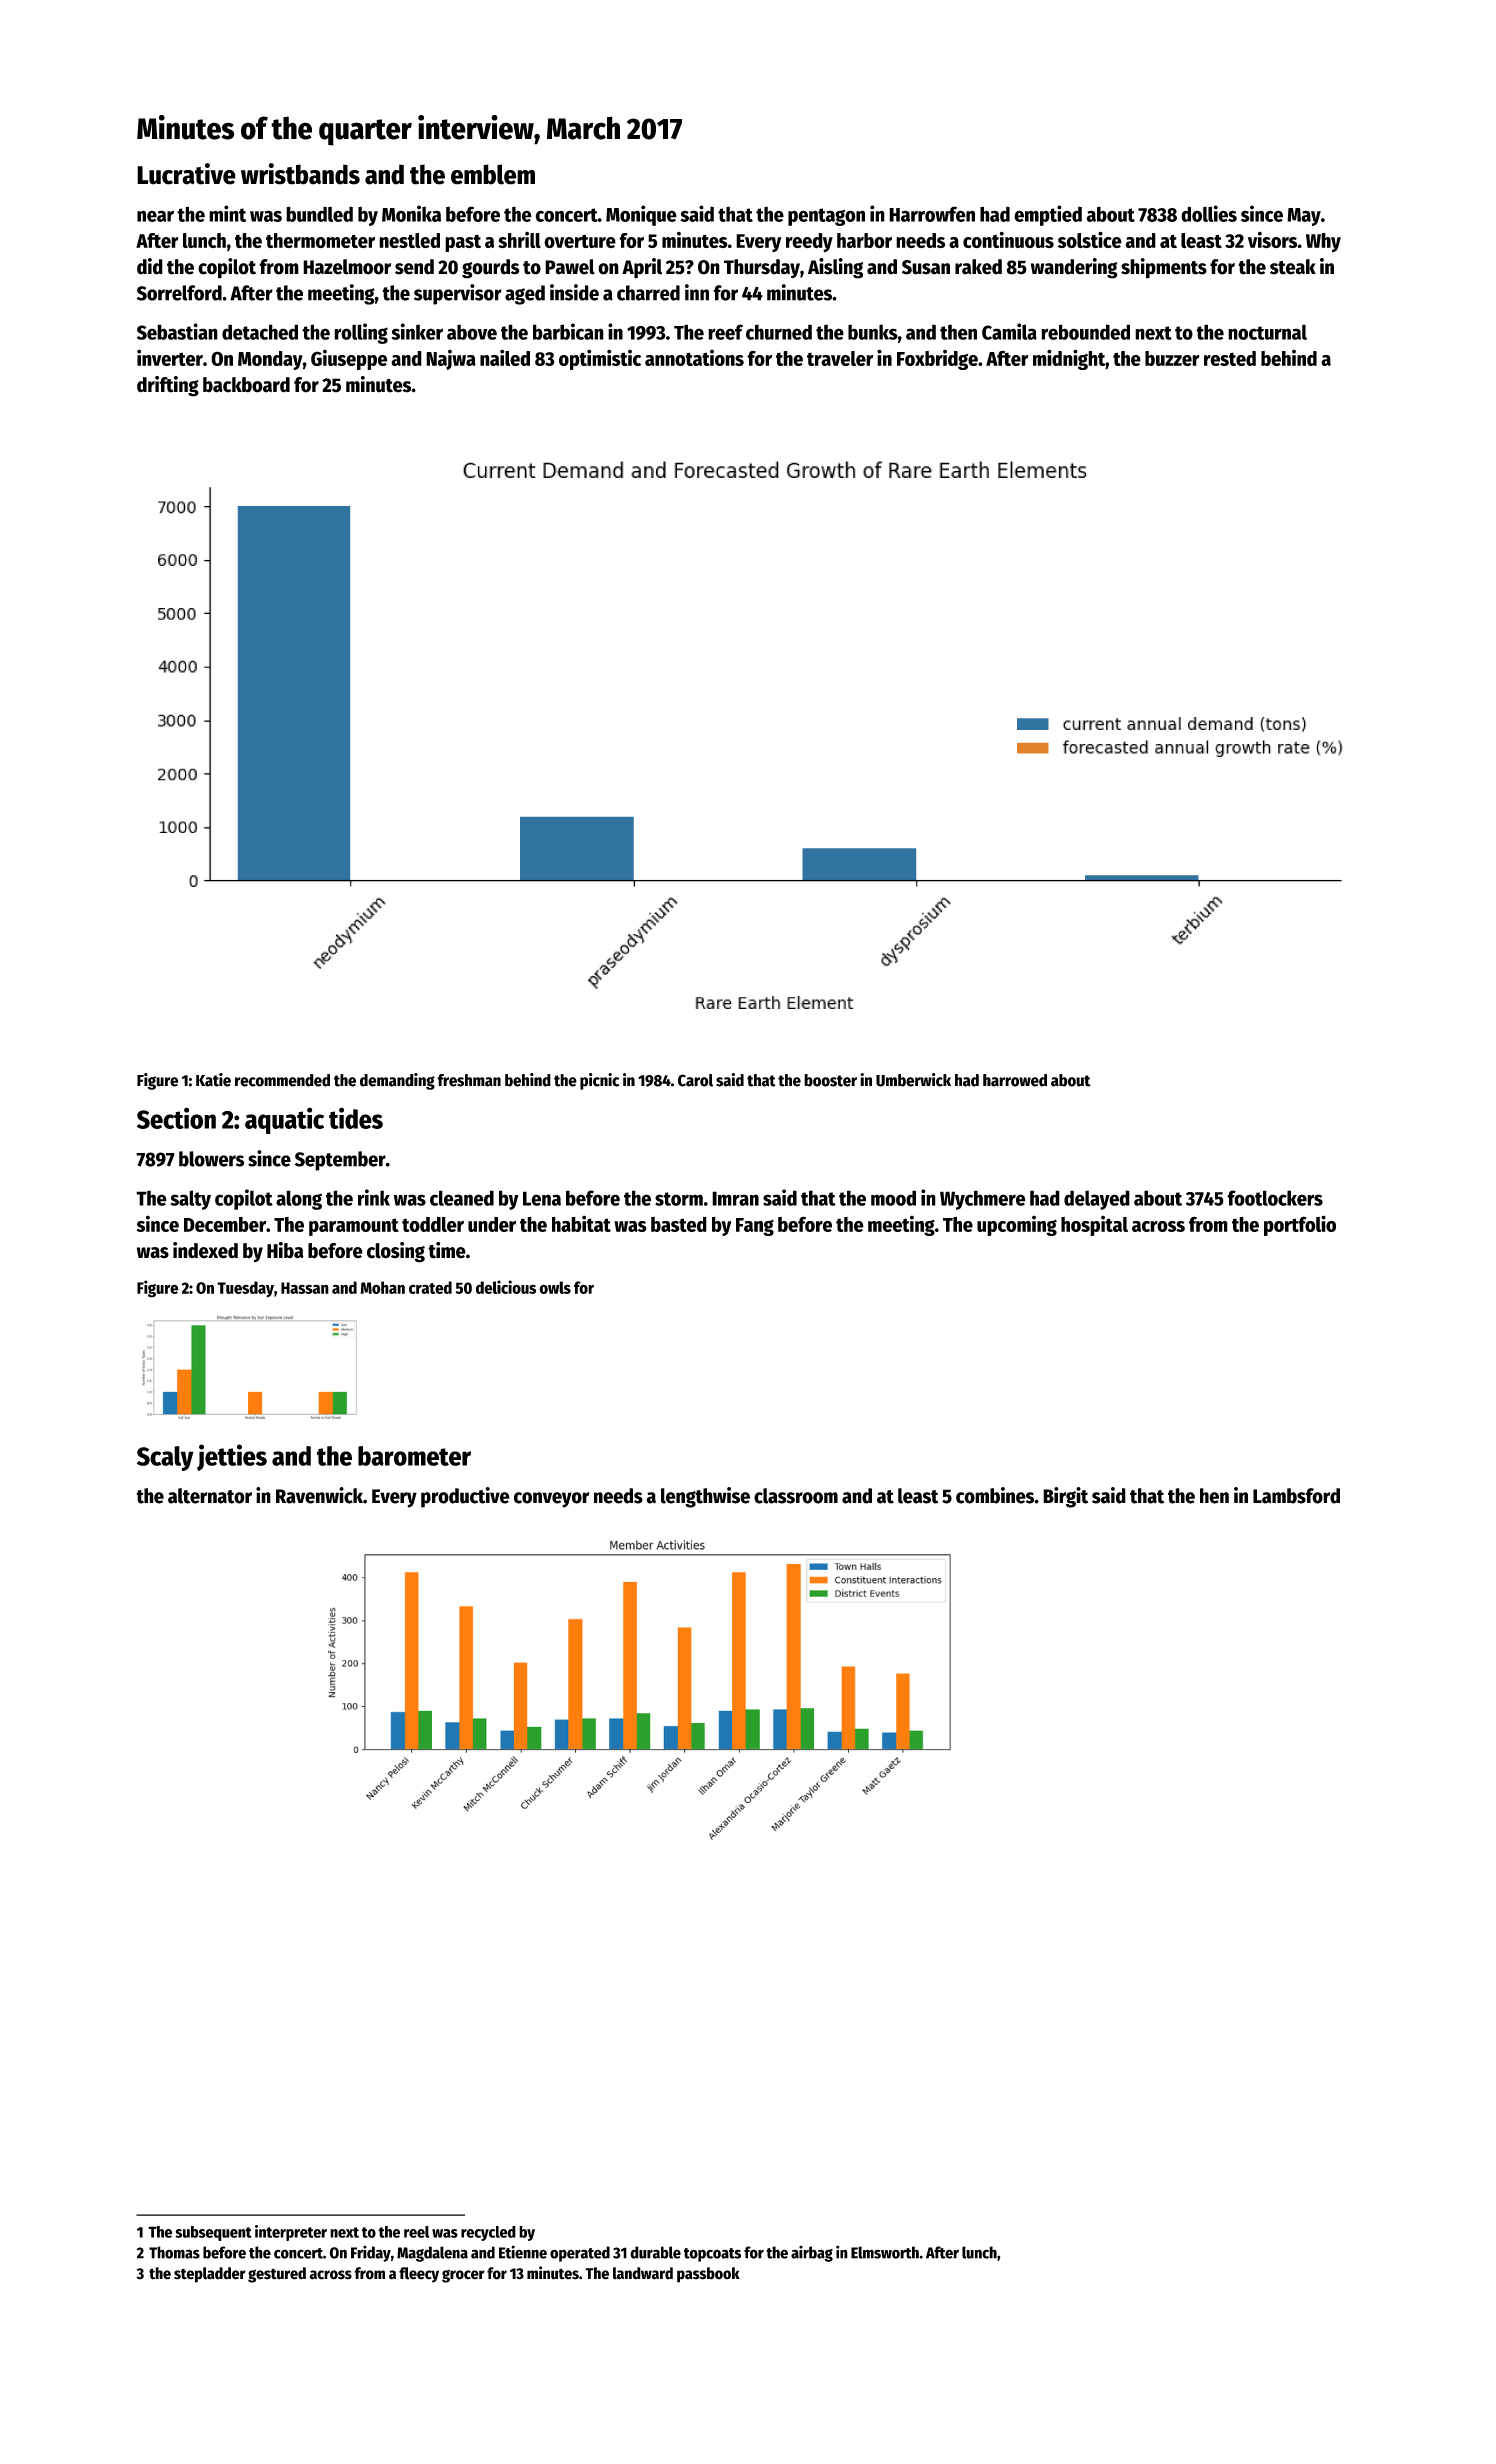 The width and height of the image is (1496, 2464). What do you see at coordinates (168, 386) in the image?
I see `drifting` at bounding box center [168, 386].
